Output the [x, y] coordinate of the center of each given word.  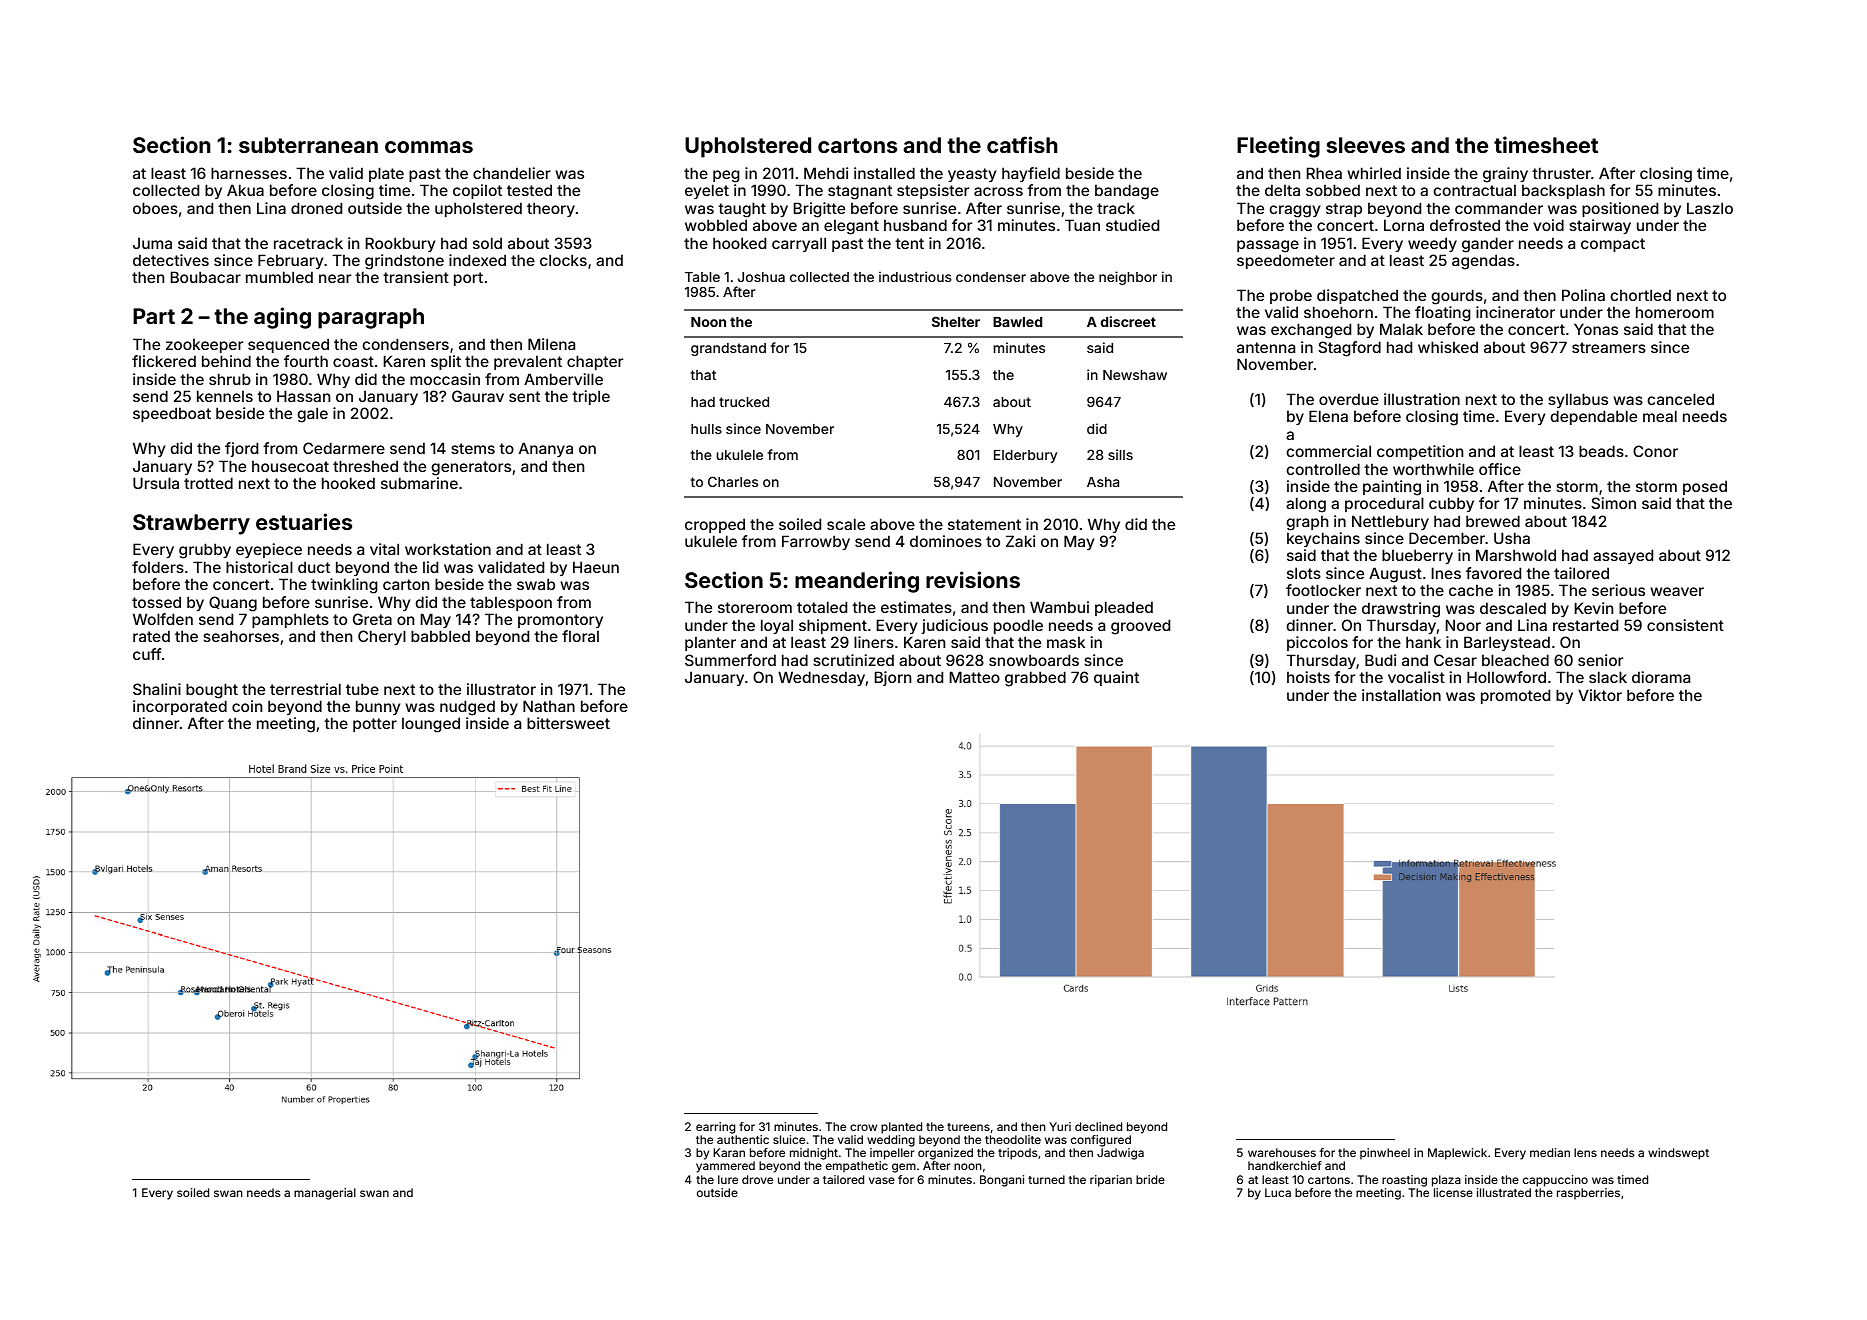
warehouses [1282, 1152]
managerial [325, 1194]
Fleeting [1278, 147]
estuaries [304, 521]
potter [375, 725]
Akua [245, 190]
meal [1660, 416]
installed [884, 173]
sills [1120, 454]
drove [757, 1179]
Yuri [1060, 1126]
